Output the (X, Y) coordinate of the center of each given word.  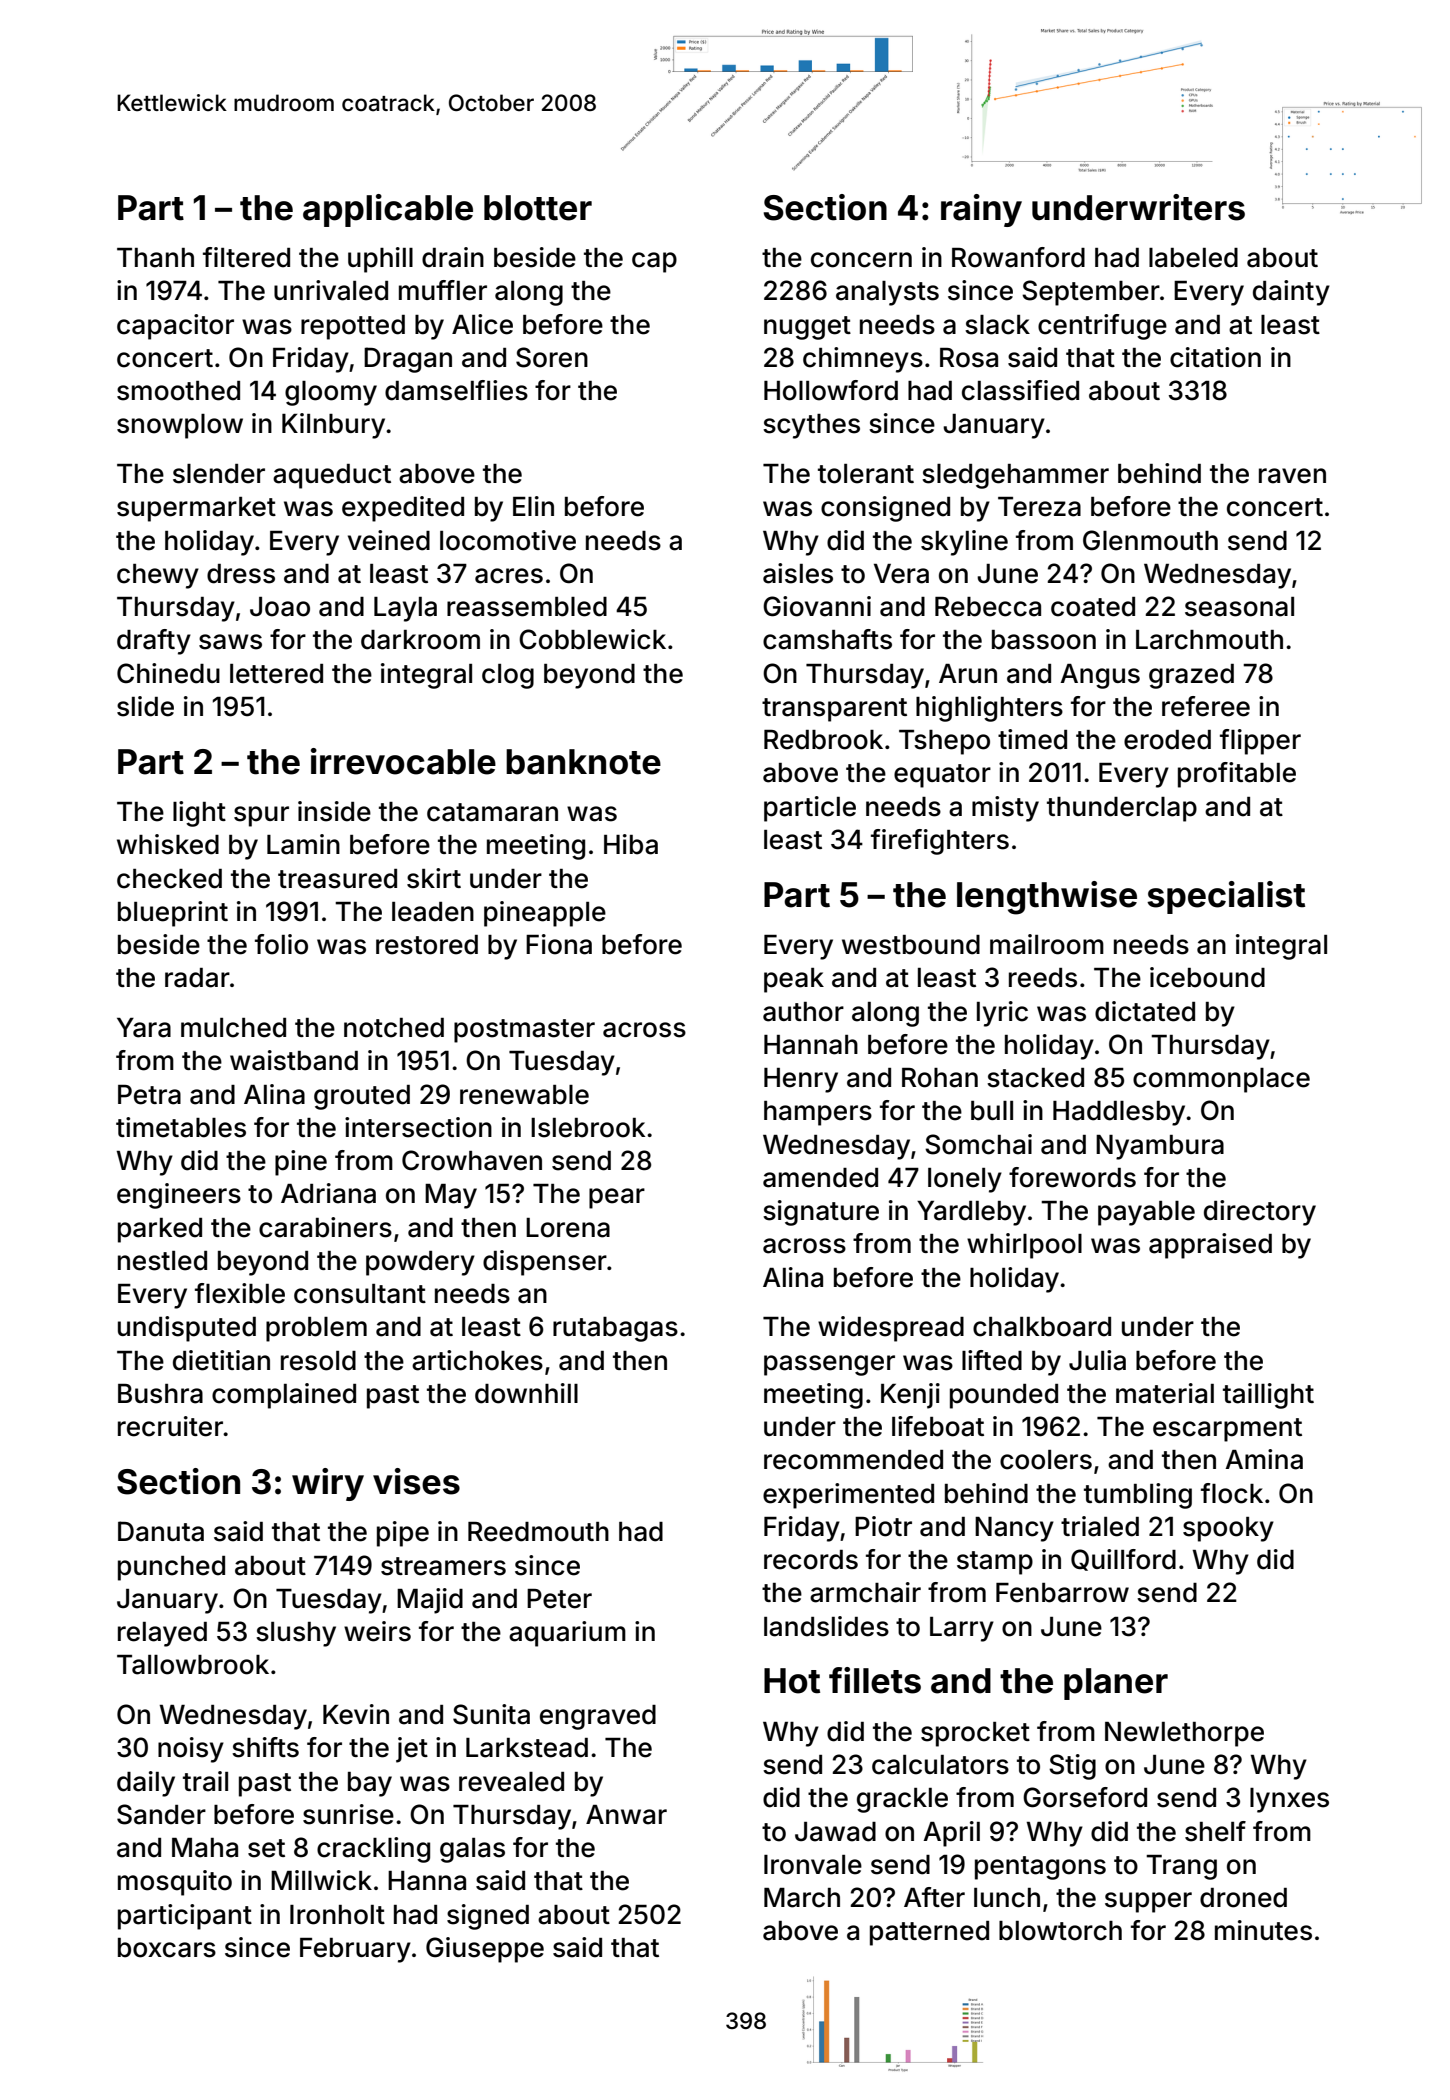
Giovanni (817, 606)
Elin (533, 506)
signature (821, 1213)
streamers (443, 1566)
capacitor (175, 327)
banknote (583, 762)
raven (1292, 476)
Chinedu (168, 673)
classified (1020, 390)
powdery (420, 1263)
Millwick (321, 1880)
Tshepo (944, 742)
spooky (1228, 1529)
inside (334, 811)
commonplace (1221, 1080)
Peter (559, 1599)
